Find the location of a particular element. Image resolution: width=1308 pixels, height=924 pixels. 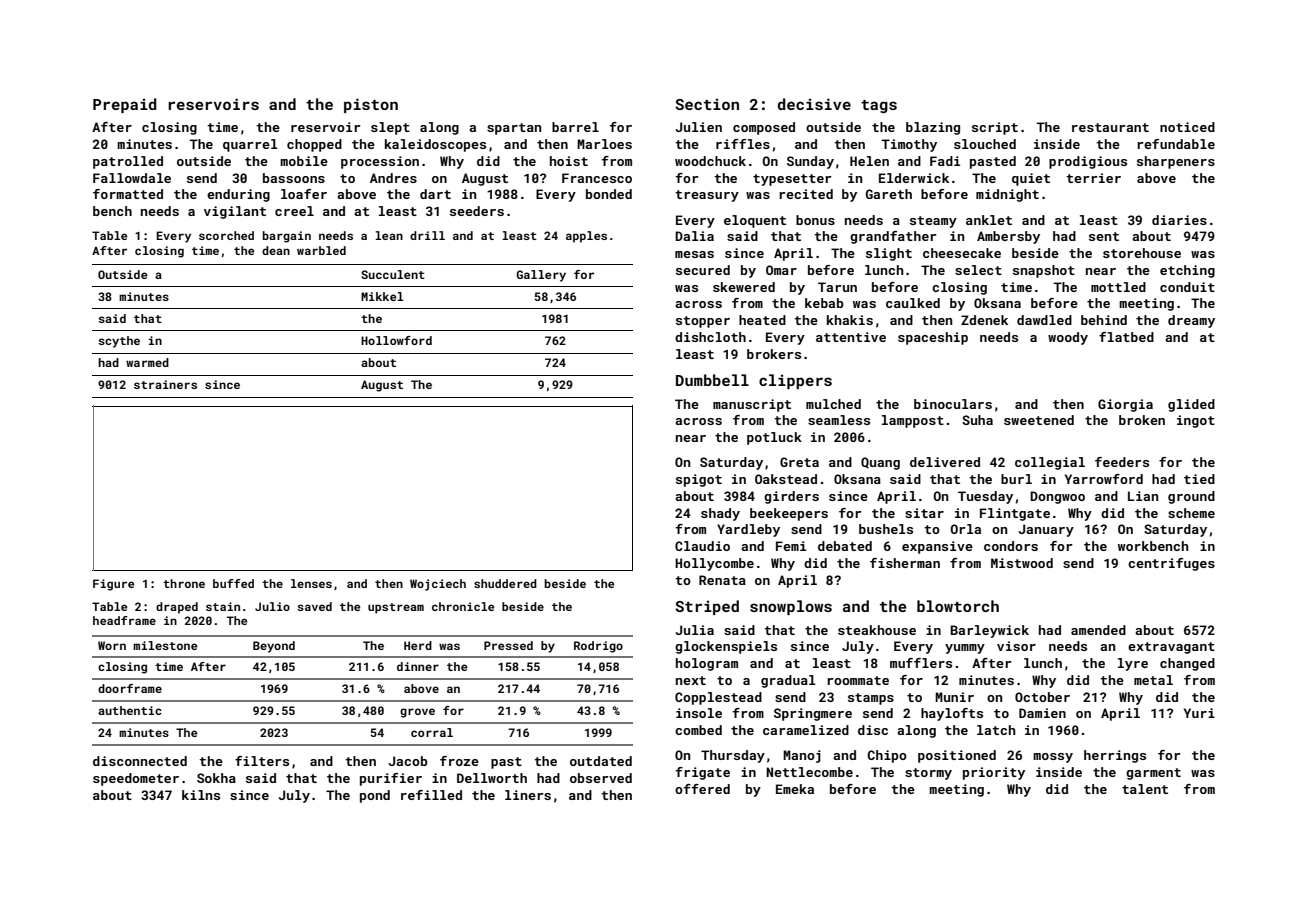

shuddered is located at coordinates (505, 583).
